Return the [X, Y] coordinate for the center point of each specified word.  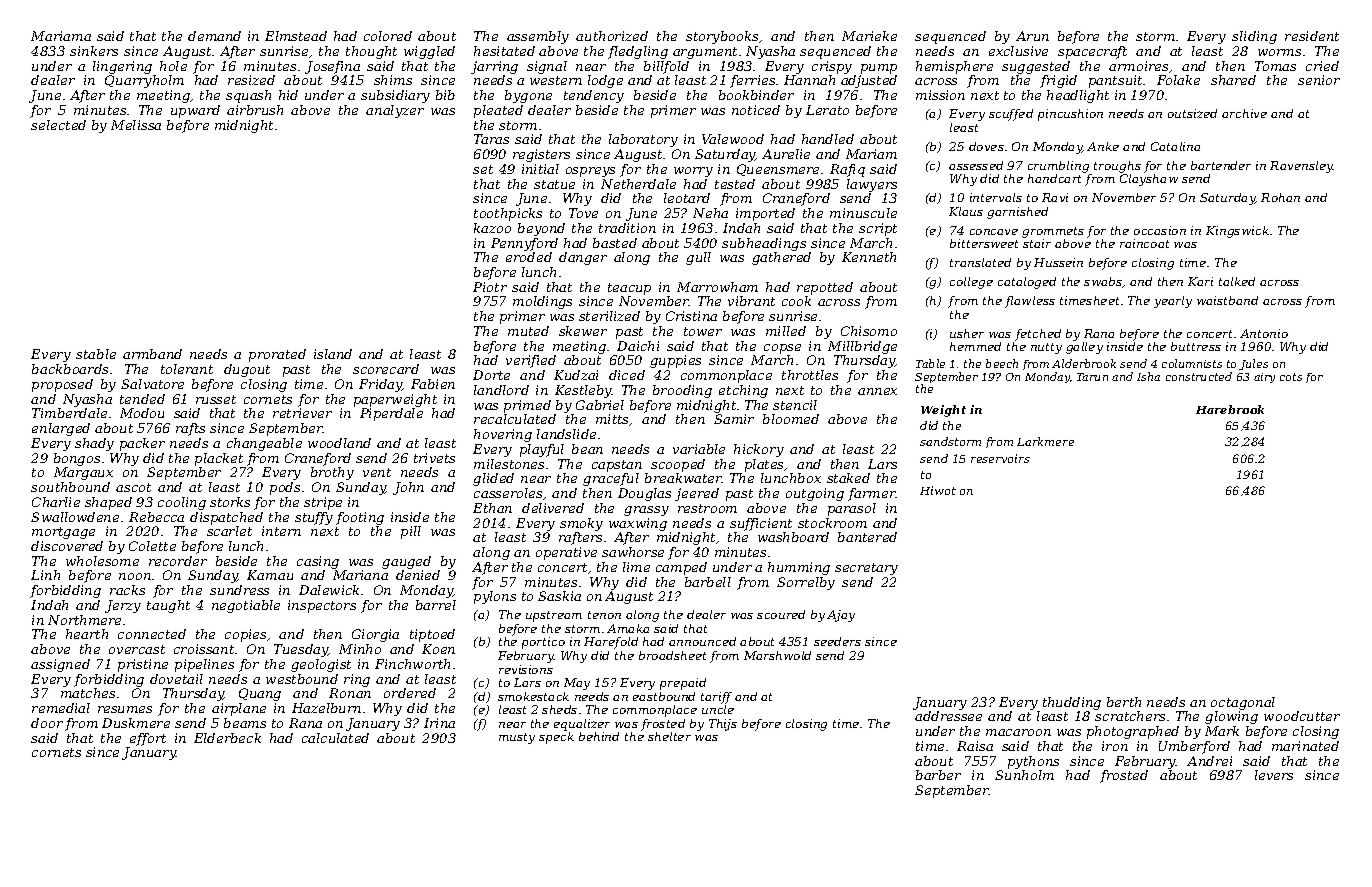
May [577, 684]
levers [1274, 775]
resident [1312, 36]
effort [148, 739]
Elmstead [296, 36]
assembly [538, 37]
